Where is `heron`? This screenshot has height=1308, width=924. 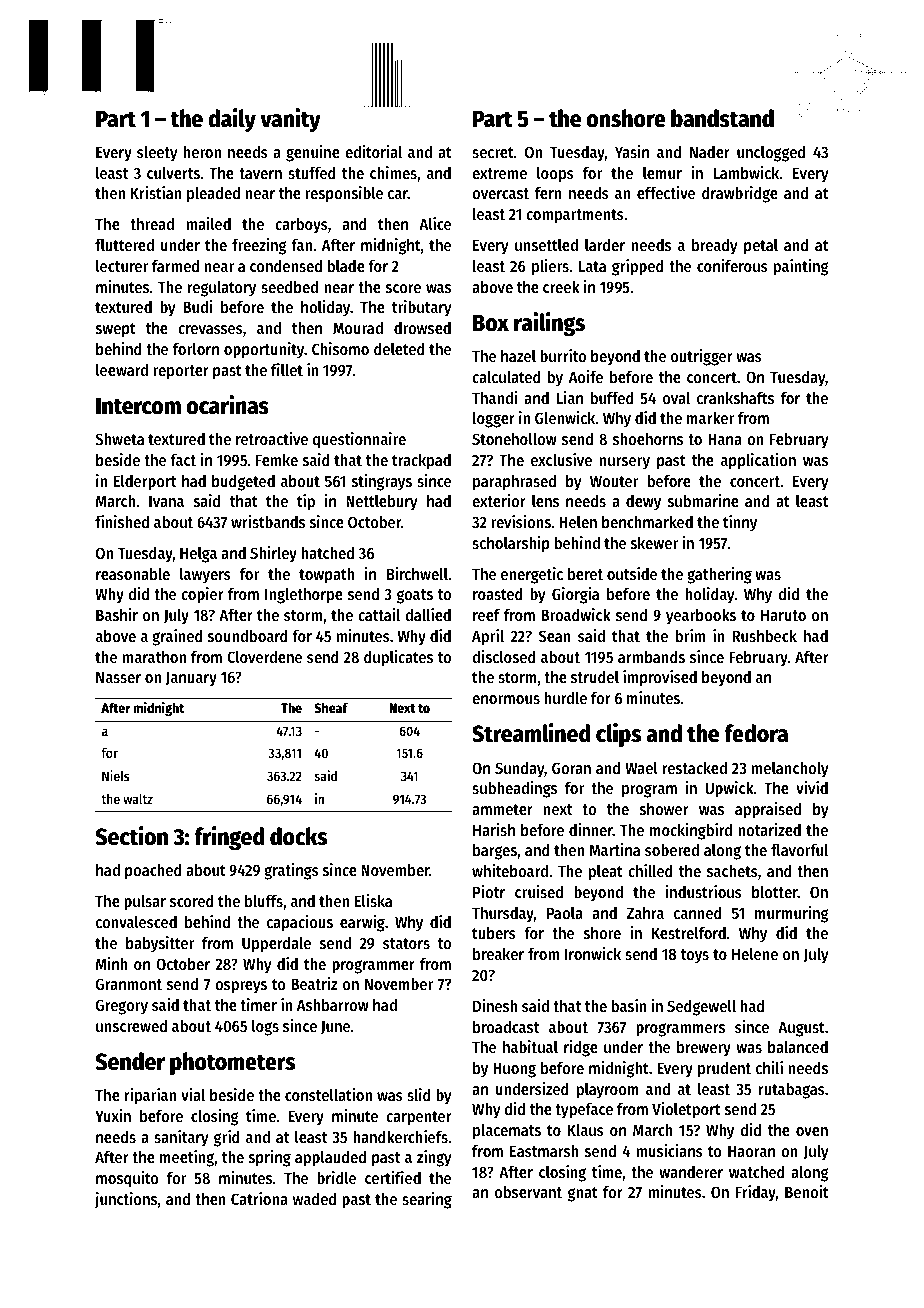
heron is located at coordinates (202, 152).
